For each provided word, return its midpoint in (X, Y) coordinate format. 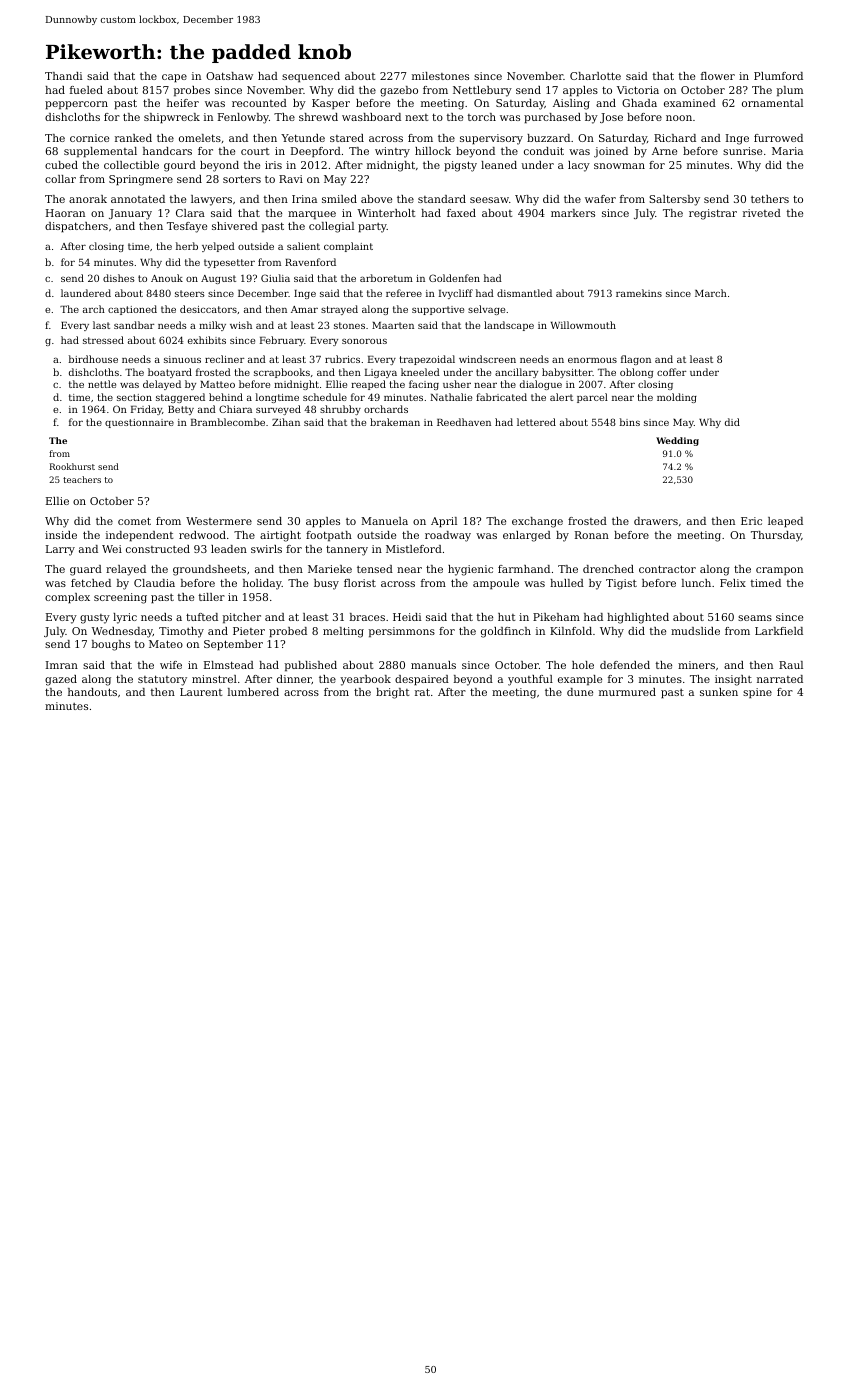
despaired (422, 680)
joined (611, 152)
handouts (92, 692)
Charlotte (595, 76)
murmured (627, 692)
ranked (133, 138)
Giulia (275, 278)
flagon (636, 360)
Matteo (217, 384)
